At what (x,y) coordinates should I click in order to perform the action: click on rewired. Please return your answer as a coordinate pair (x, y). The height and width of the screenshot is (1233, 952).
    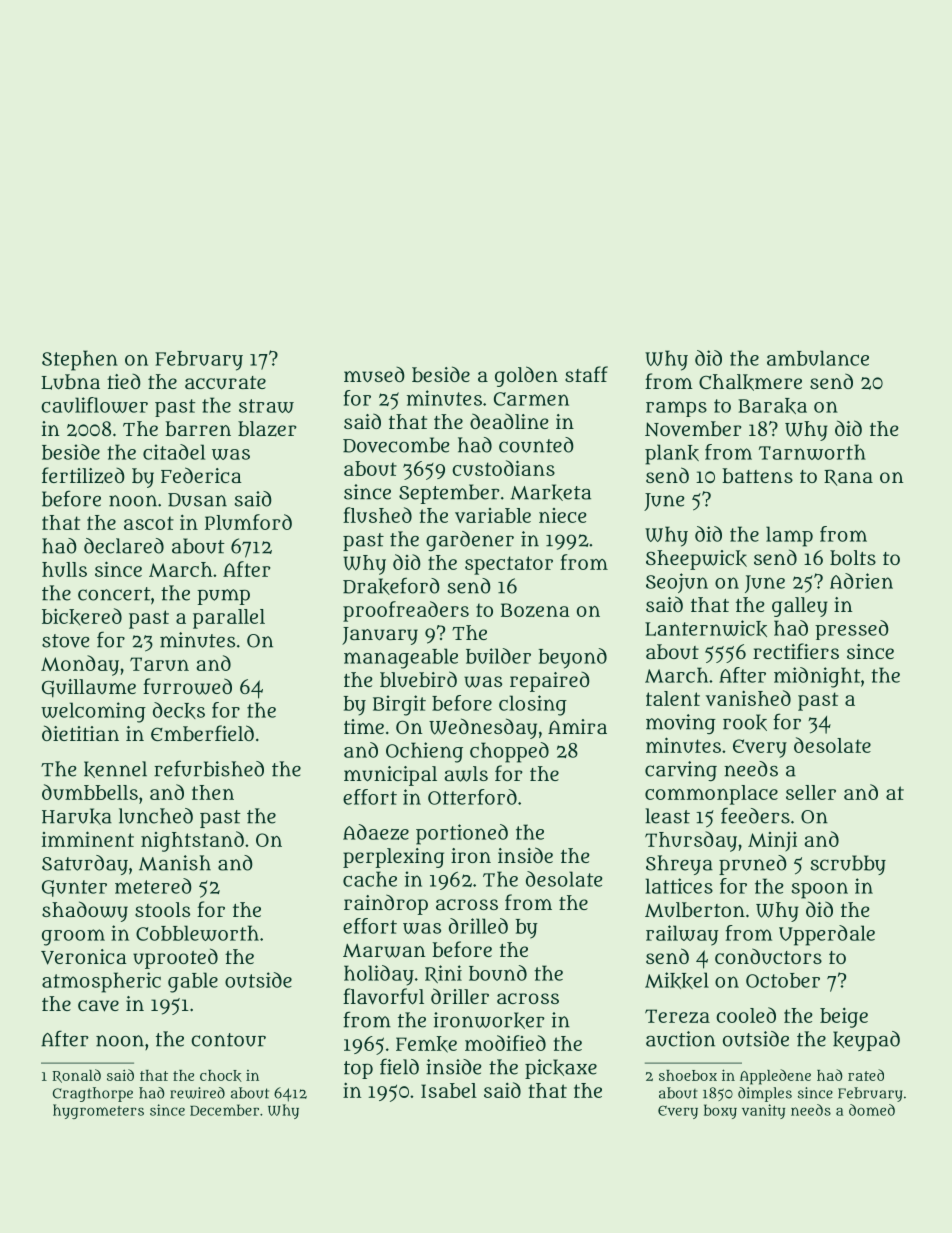
    Looking at the image, I should click on (197, 1093).
